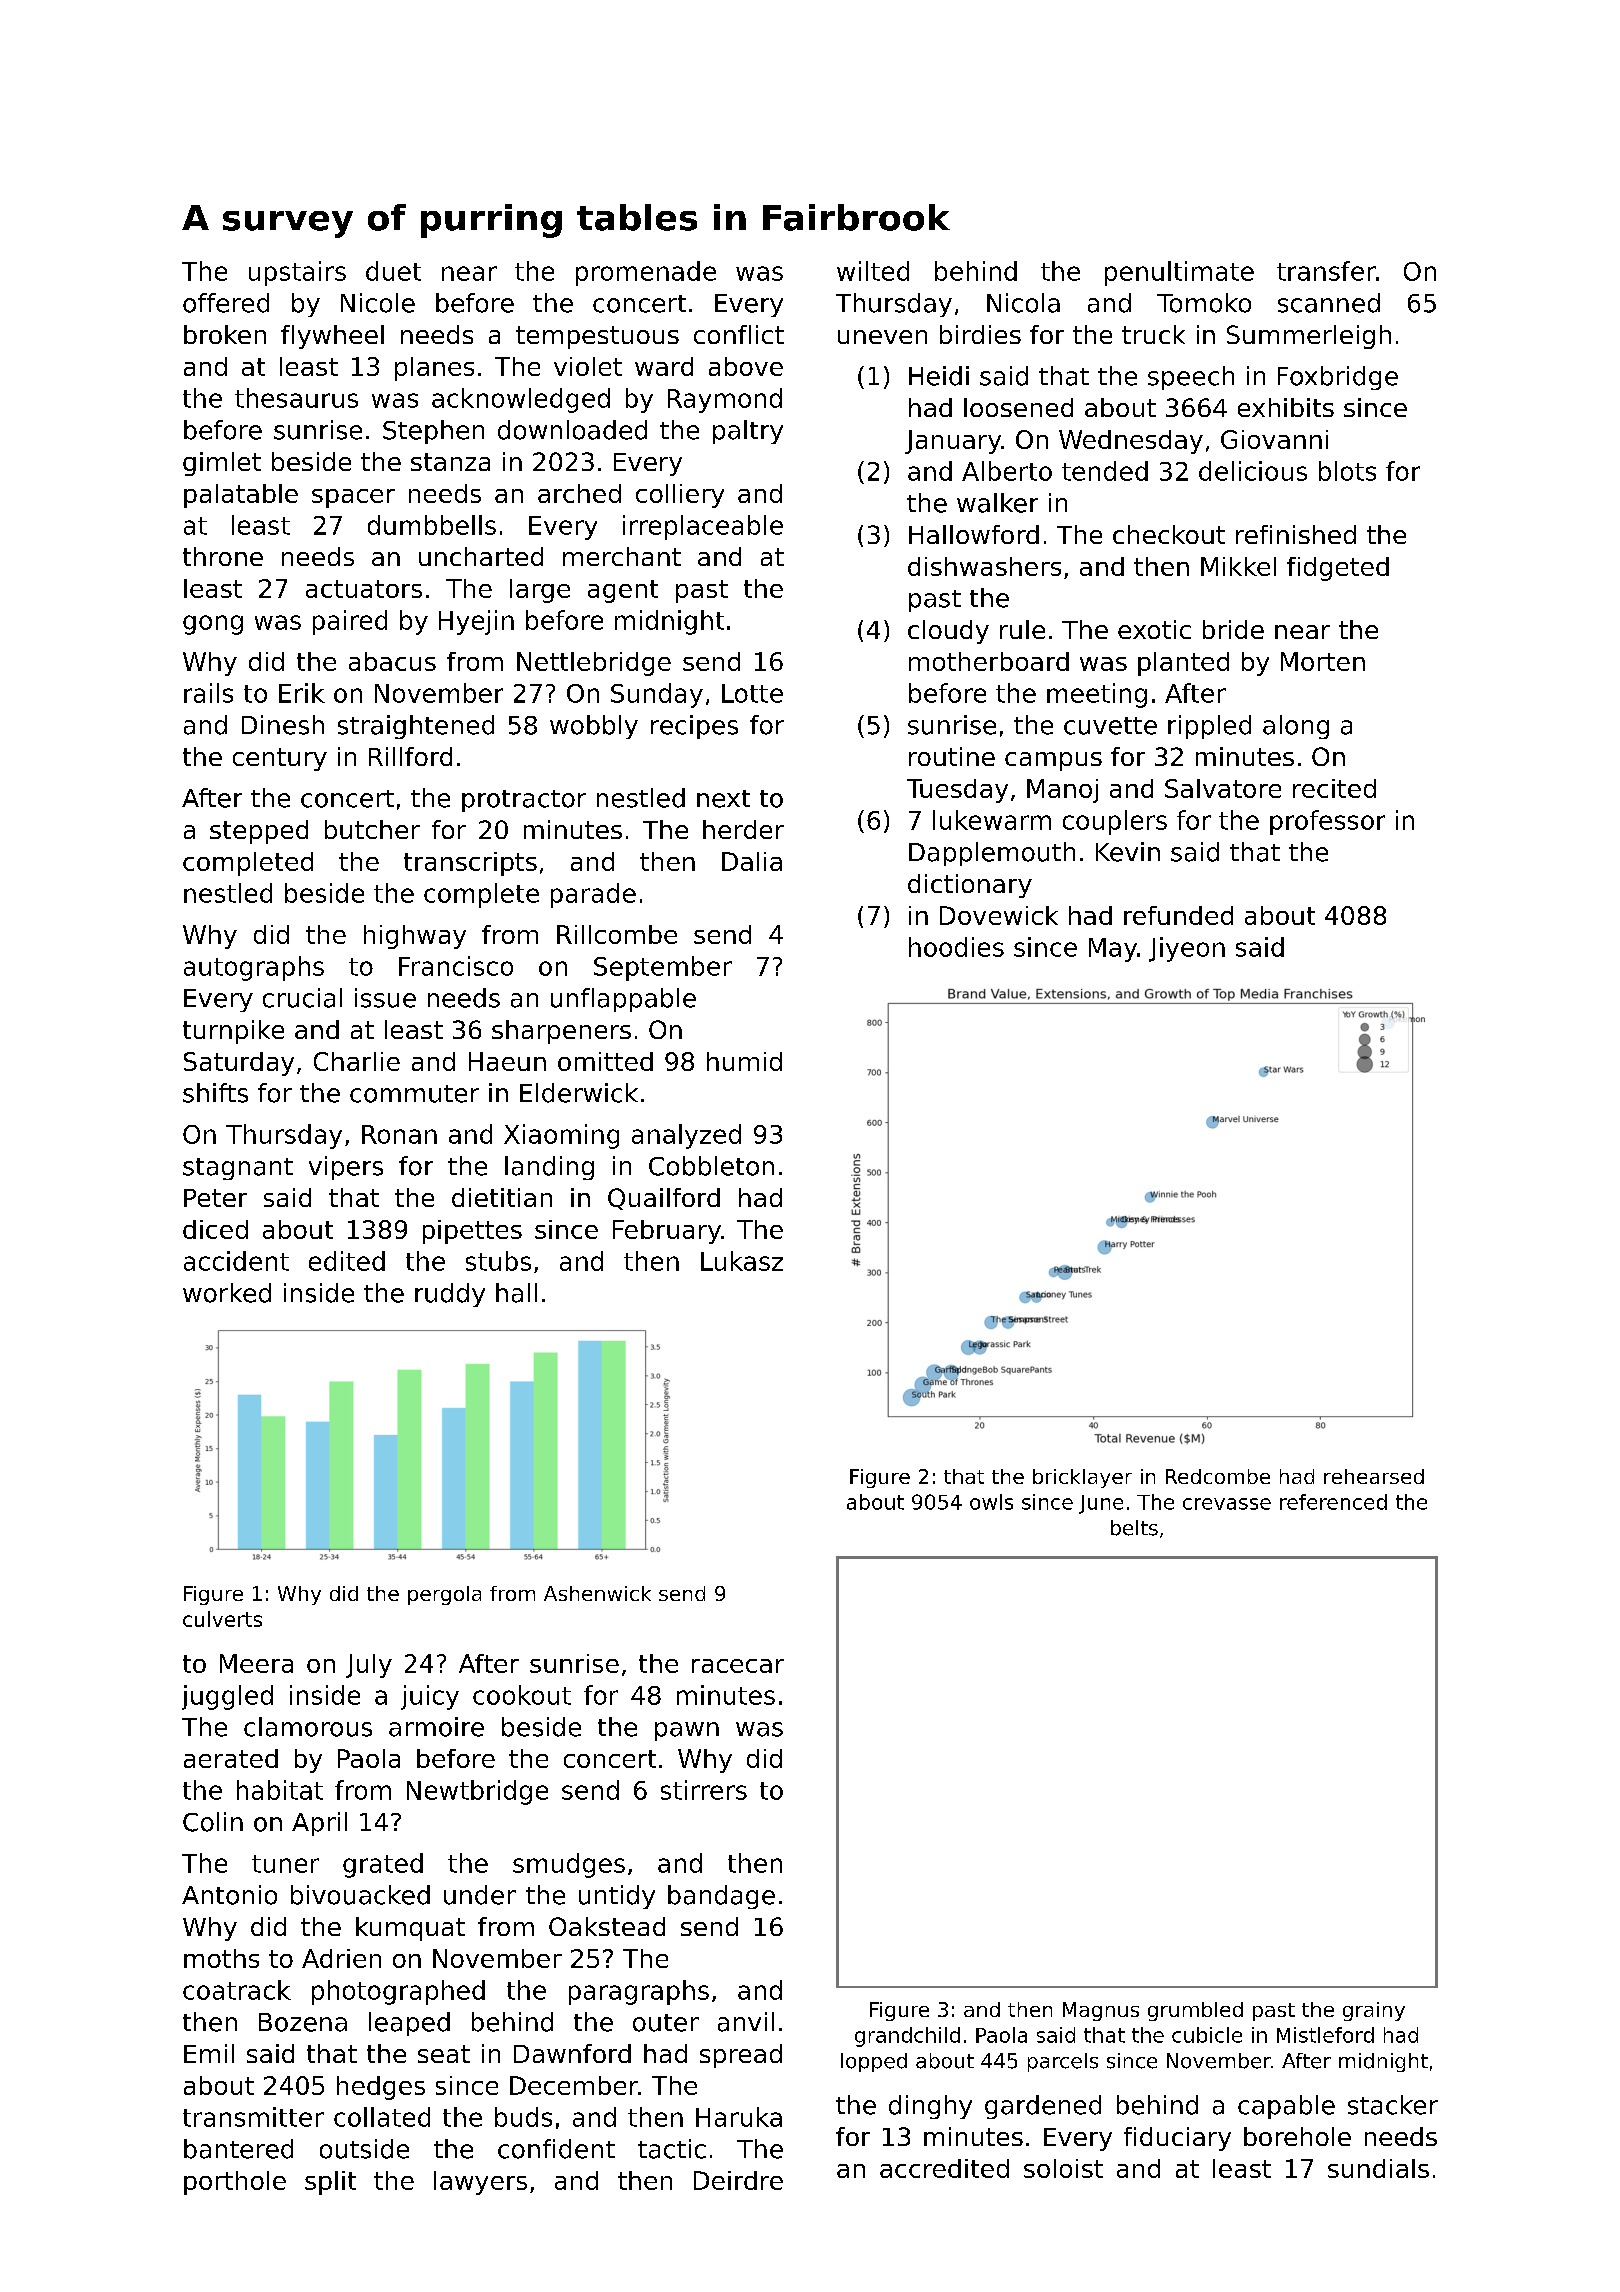 The height and width of the screenshot is (2292, 1620). Describe the element at coordinates (1207, 2035) in the screenshot. I see `cubicle` at that location.
